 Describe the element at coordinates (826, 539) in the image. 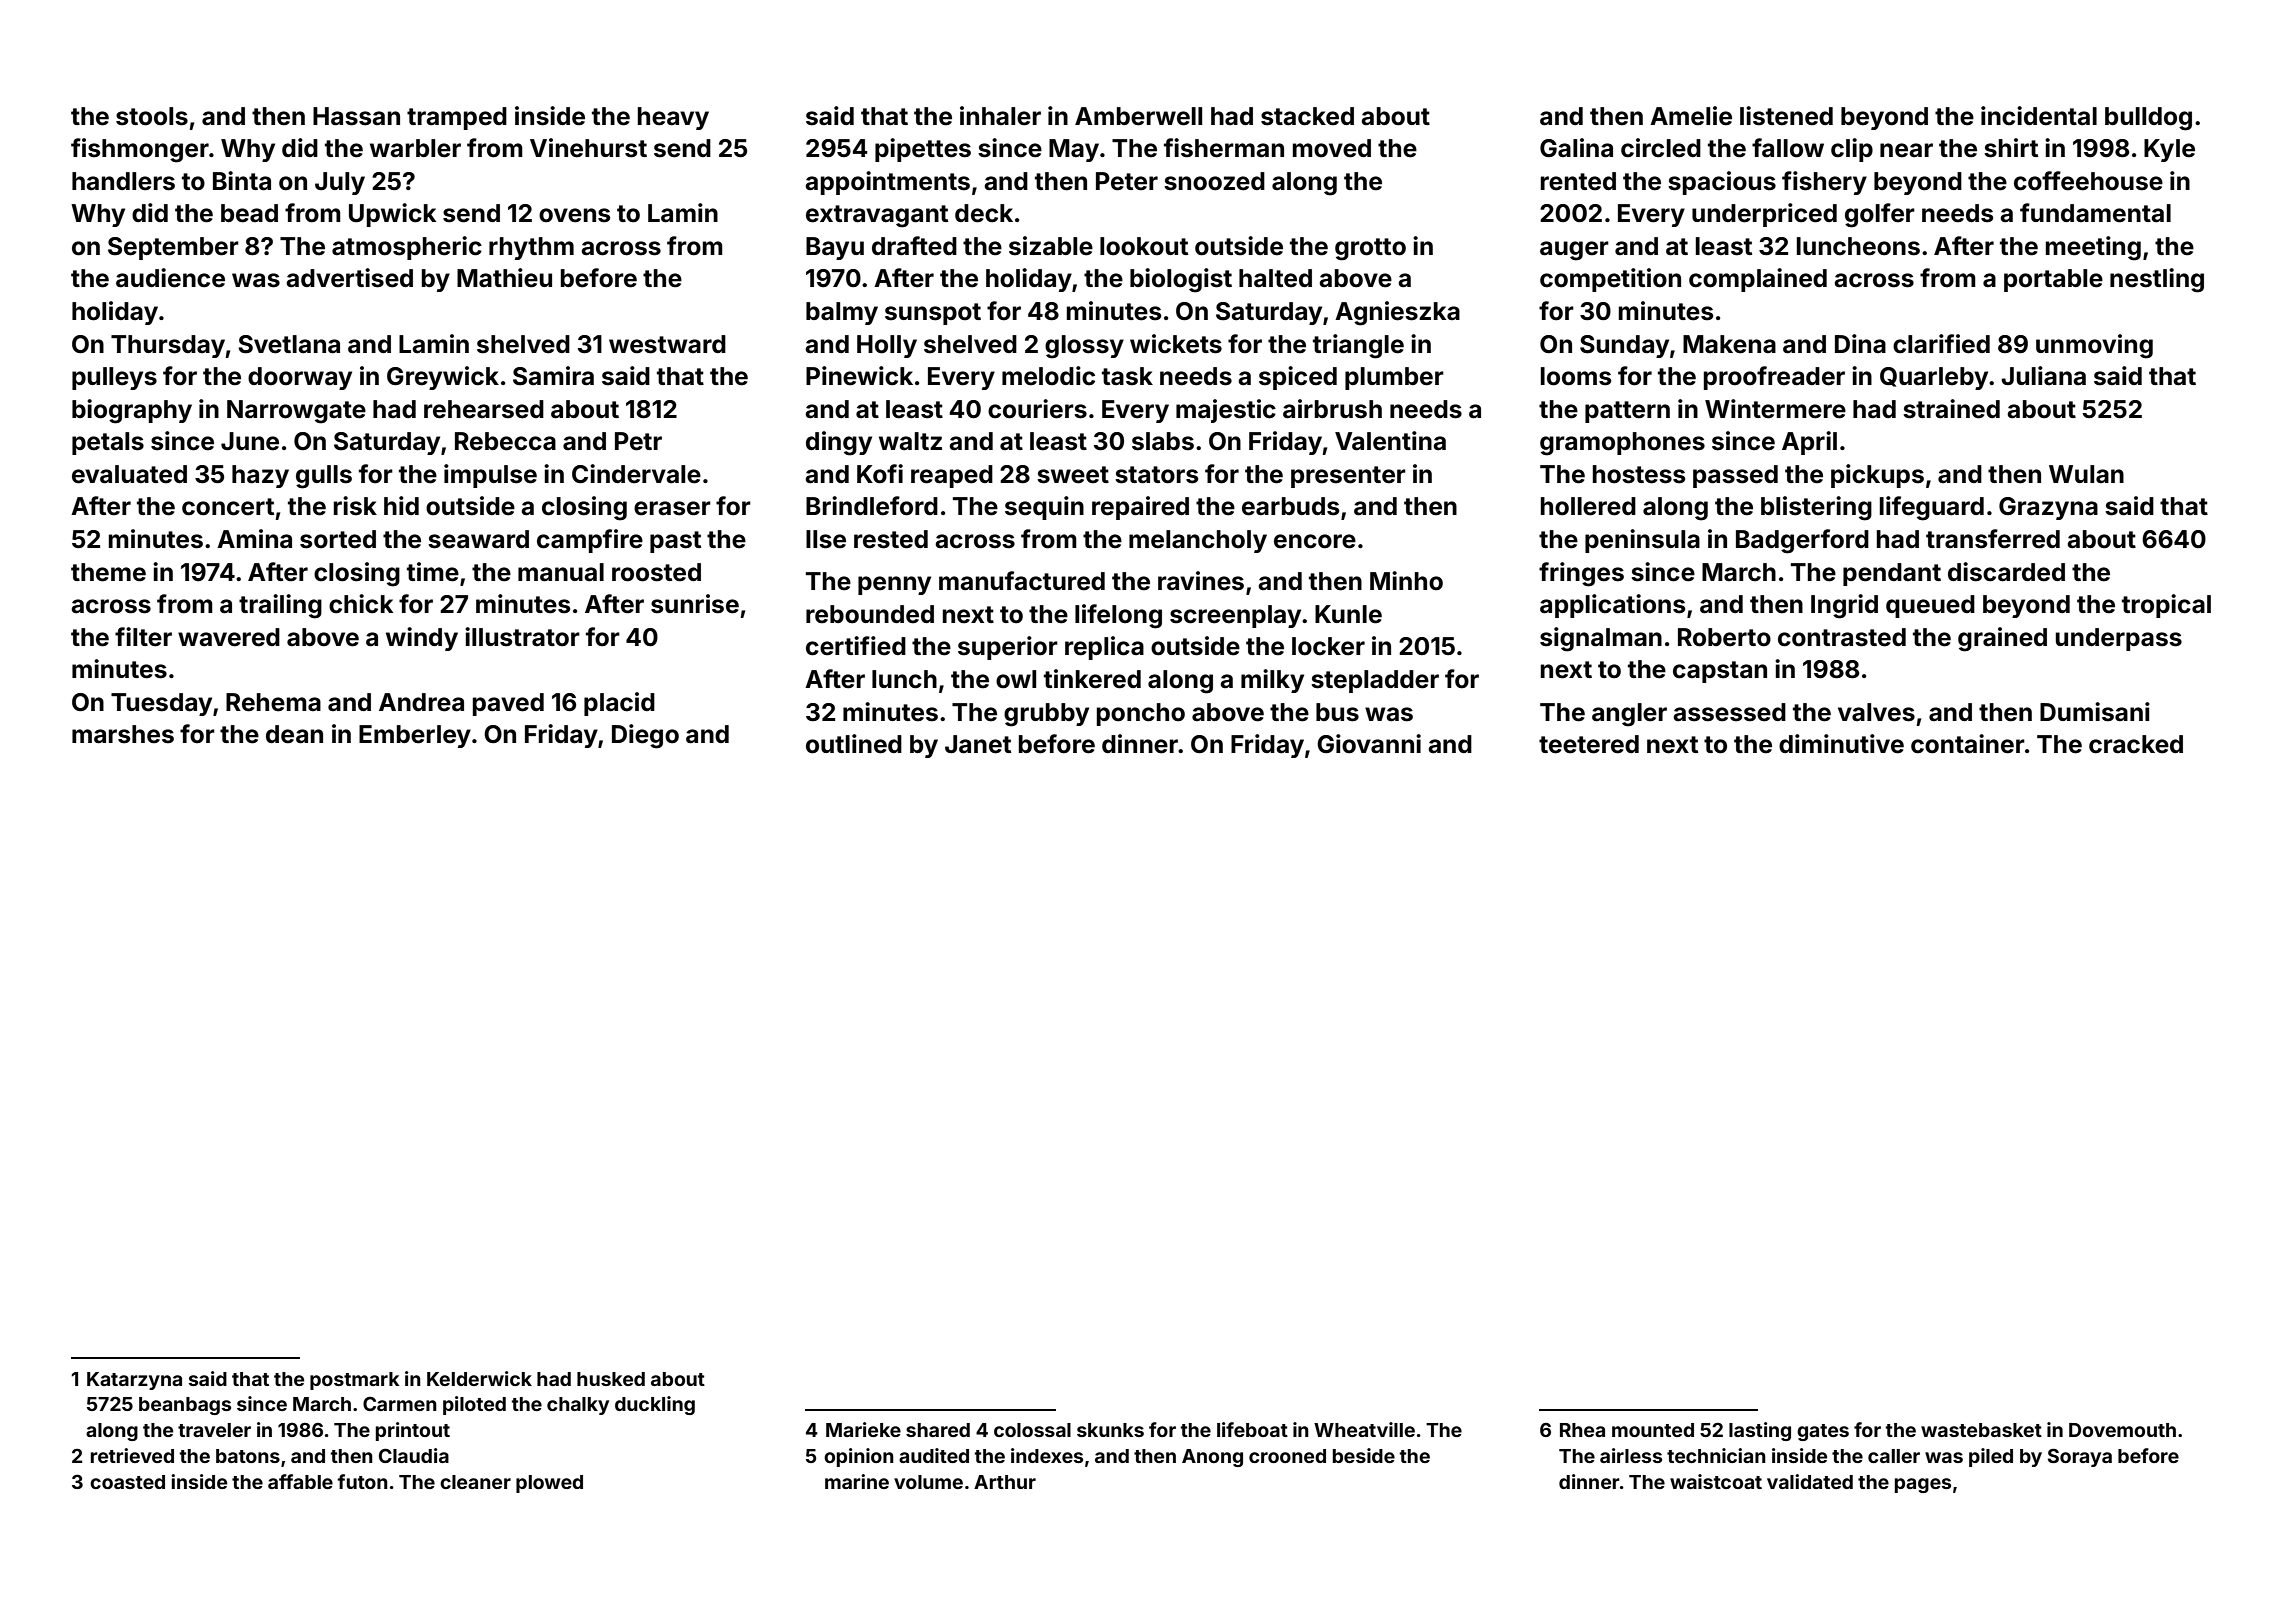

I see `Ilse` at that location.
